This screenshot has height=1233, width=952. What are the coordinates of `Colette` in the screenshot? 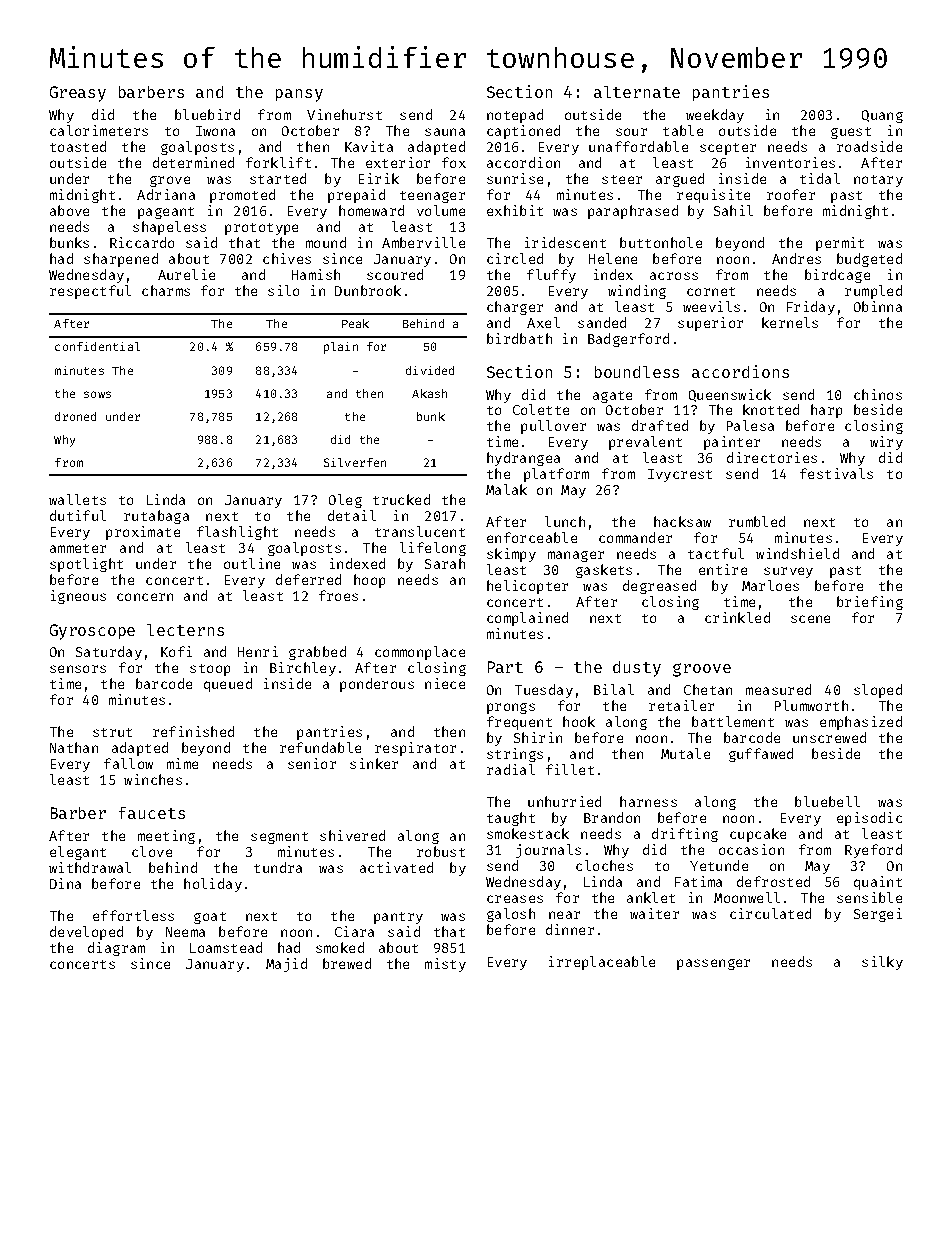 It's located at (541, 409).
